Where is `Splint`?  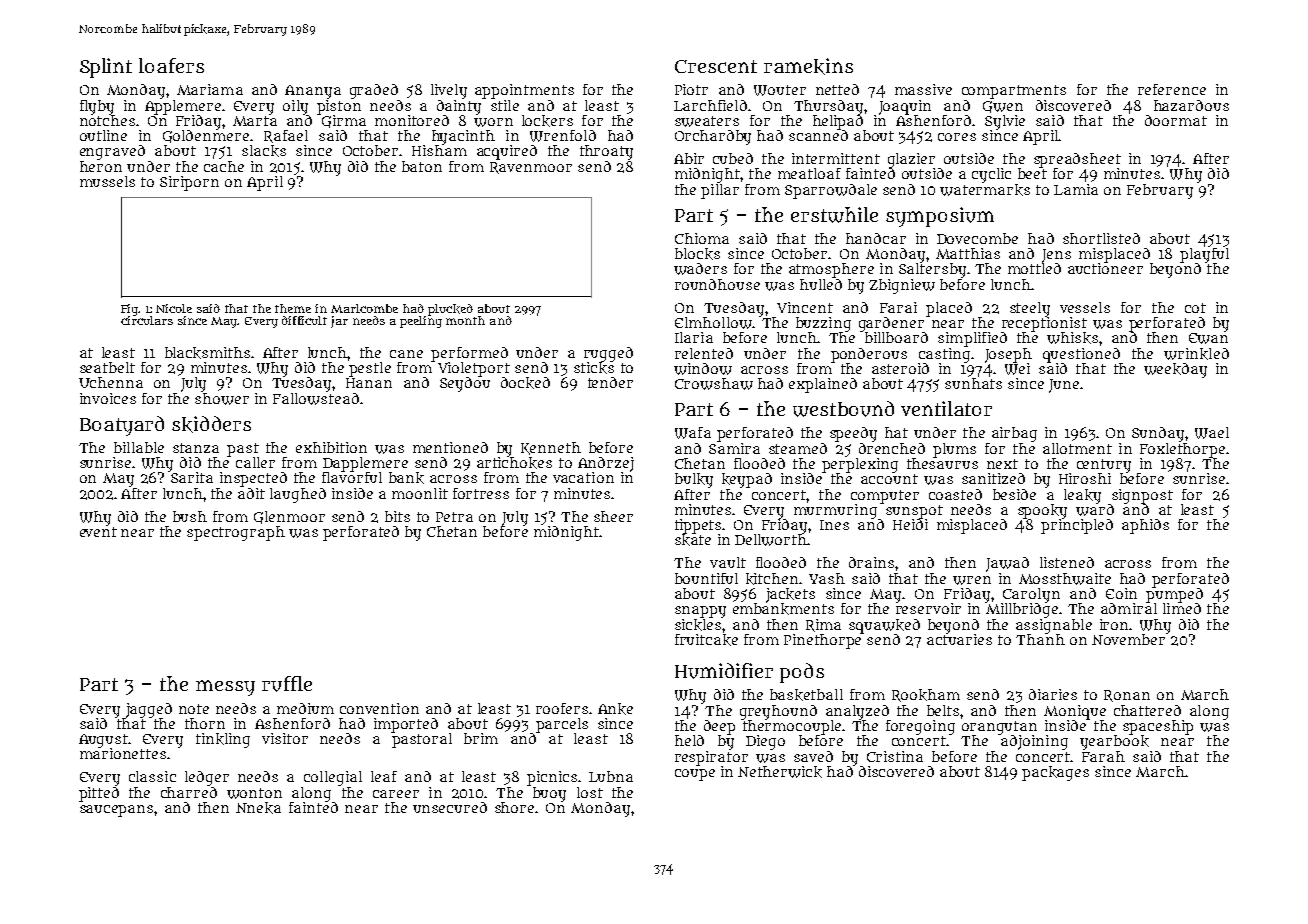
Splint is located at coordinates (106, 68).
